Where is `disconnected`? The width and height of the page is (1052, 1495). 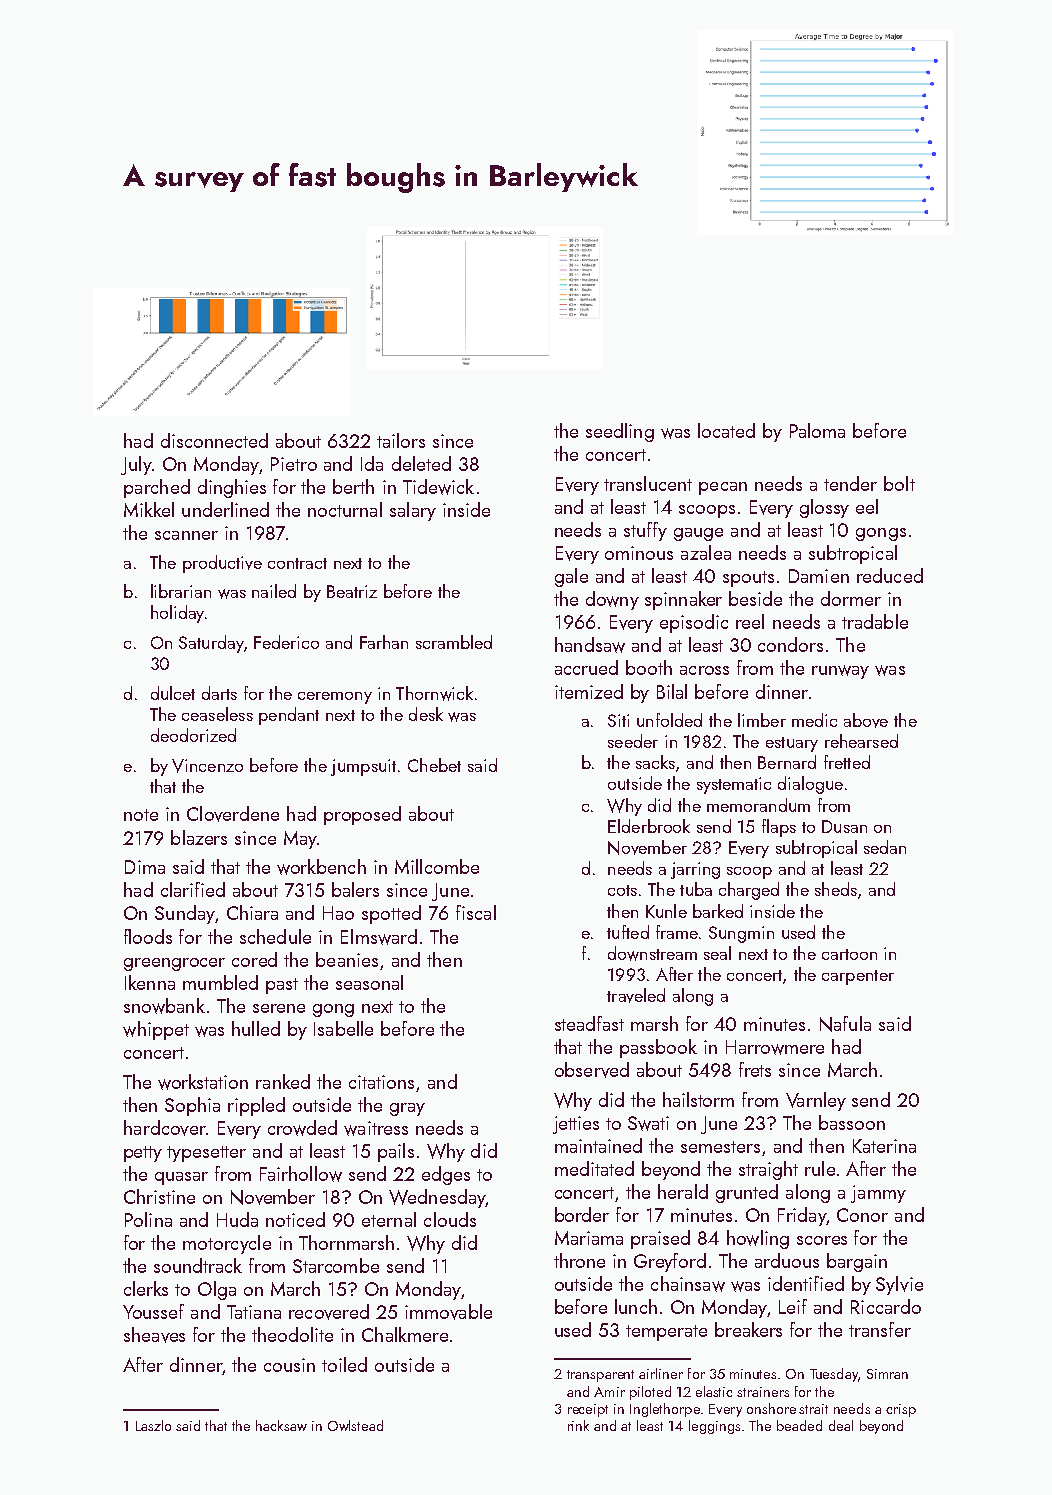 disconnected is located at coordinates (214, 440).
